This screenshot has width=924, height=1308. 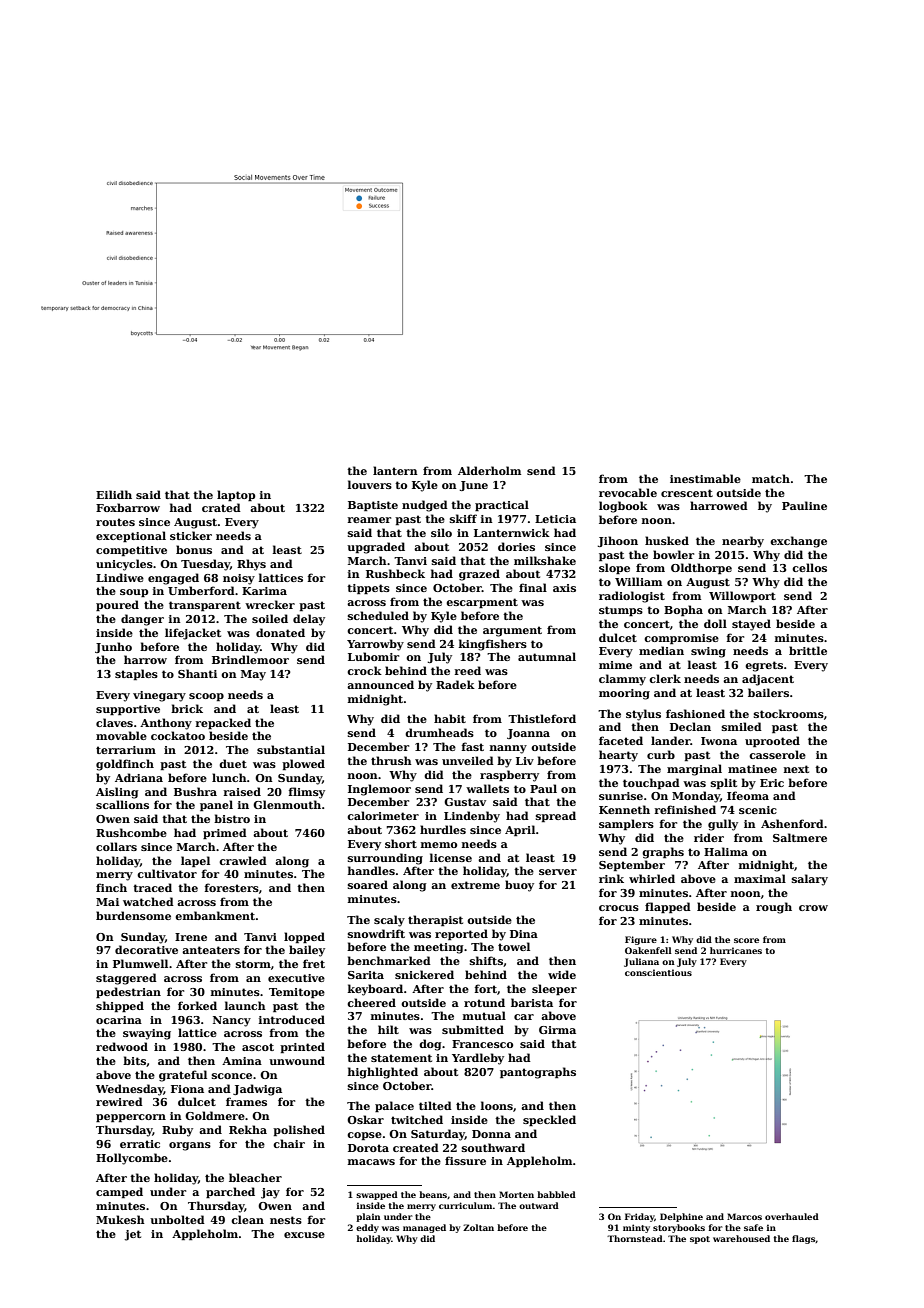 I want to click on Inglemoor, so click(x=379, y=790).
